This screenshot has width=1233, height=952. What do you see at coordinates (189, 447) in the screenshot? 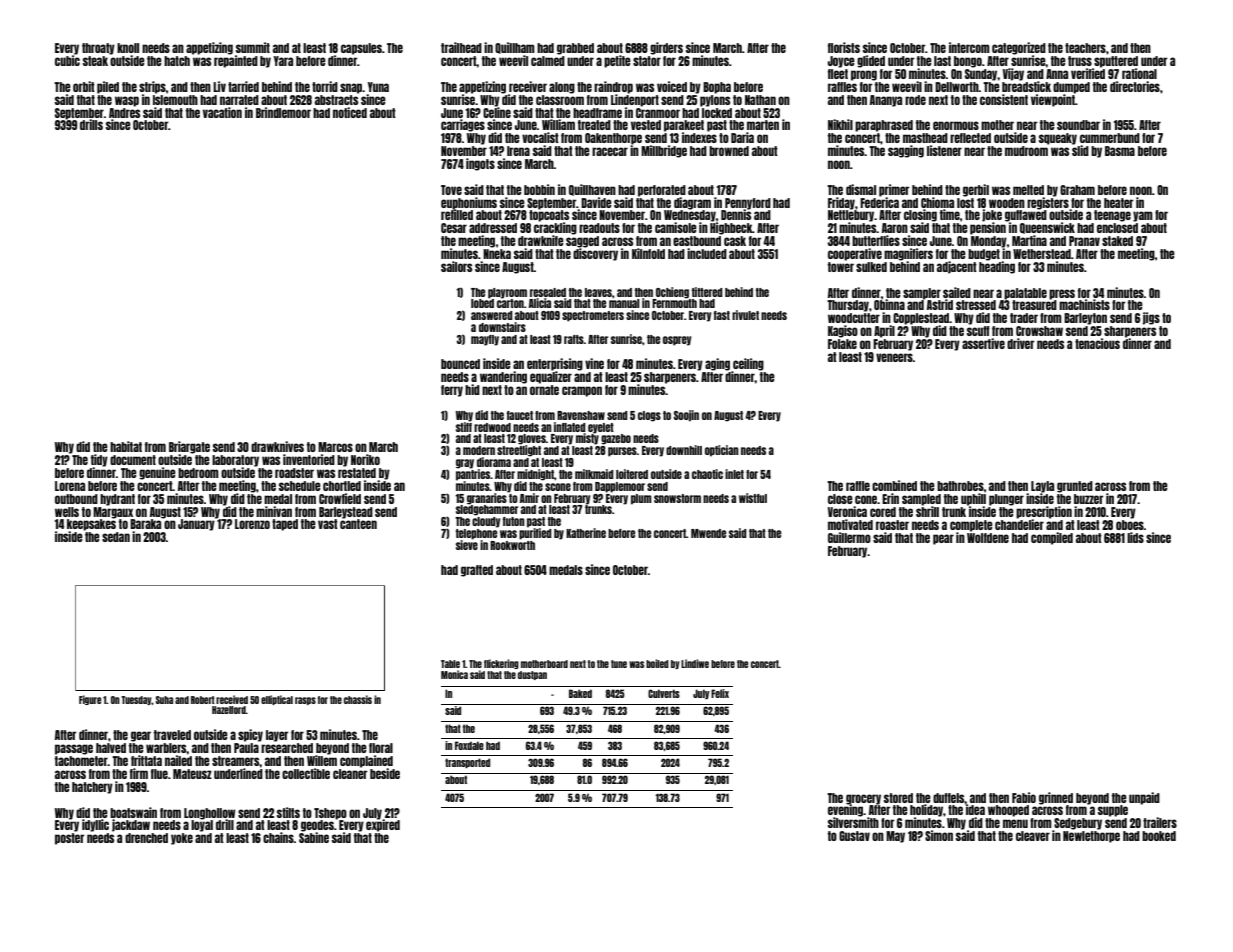
I see `Briargate` at bounding box center [189, 447].
